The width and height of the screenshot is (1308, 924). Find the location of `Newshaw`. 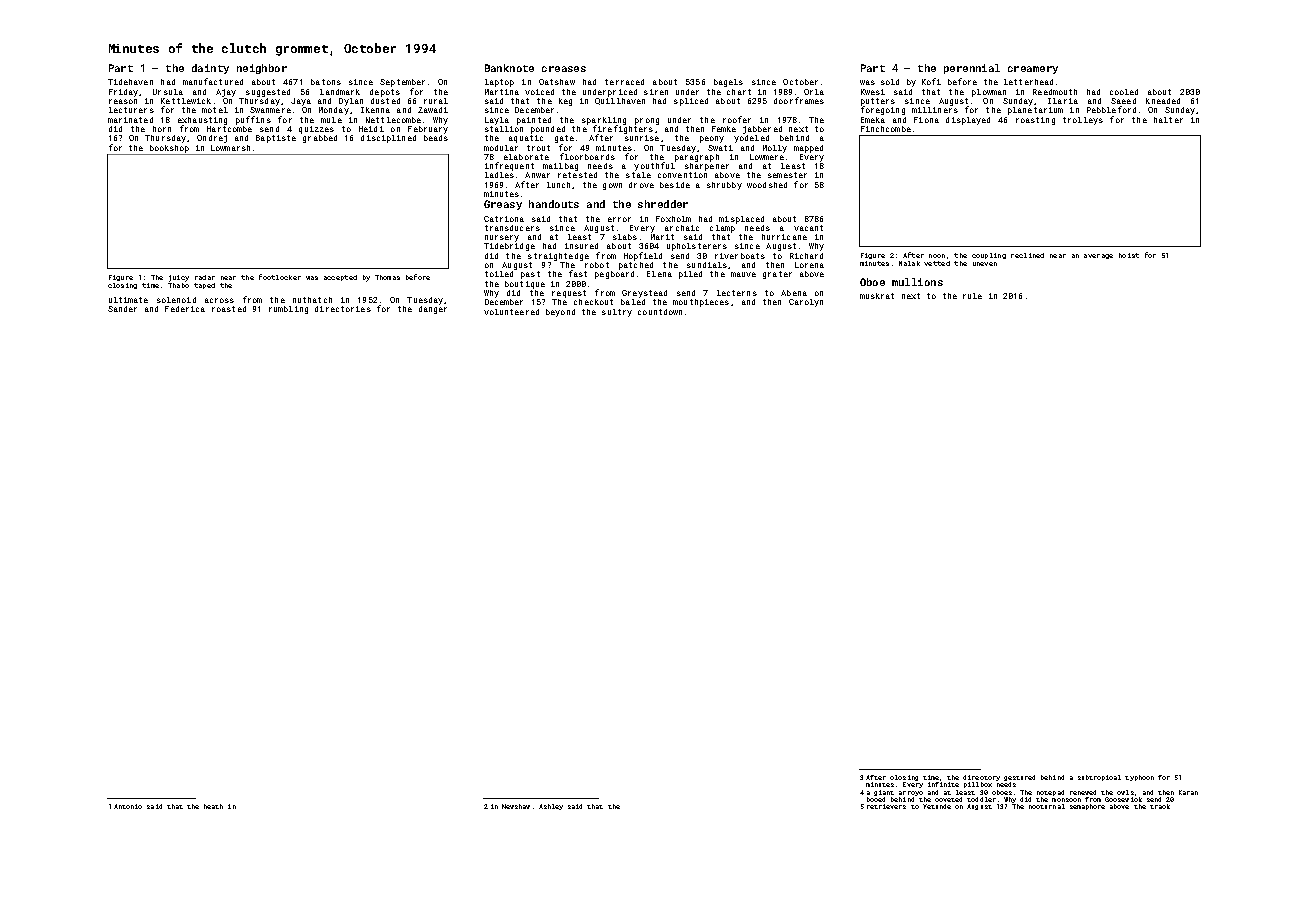

Newshaw is located at coordinates (516, 806).
